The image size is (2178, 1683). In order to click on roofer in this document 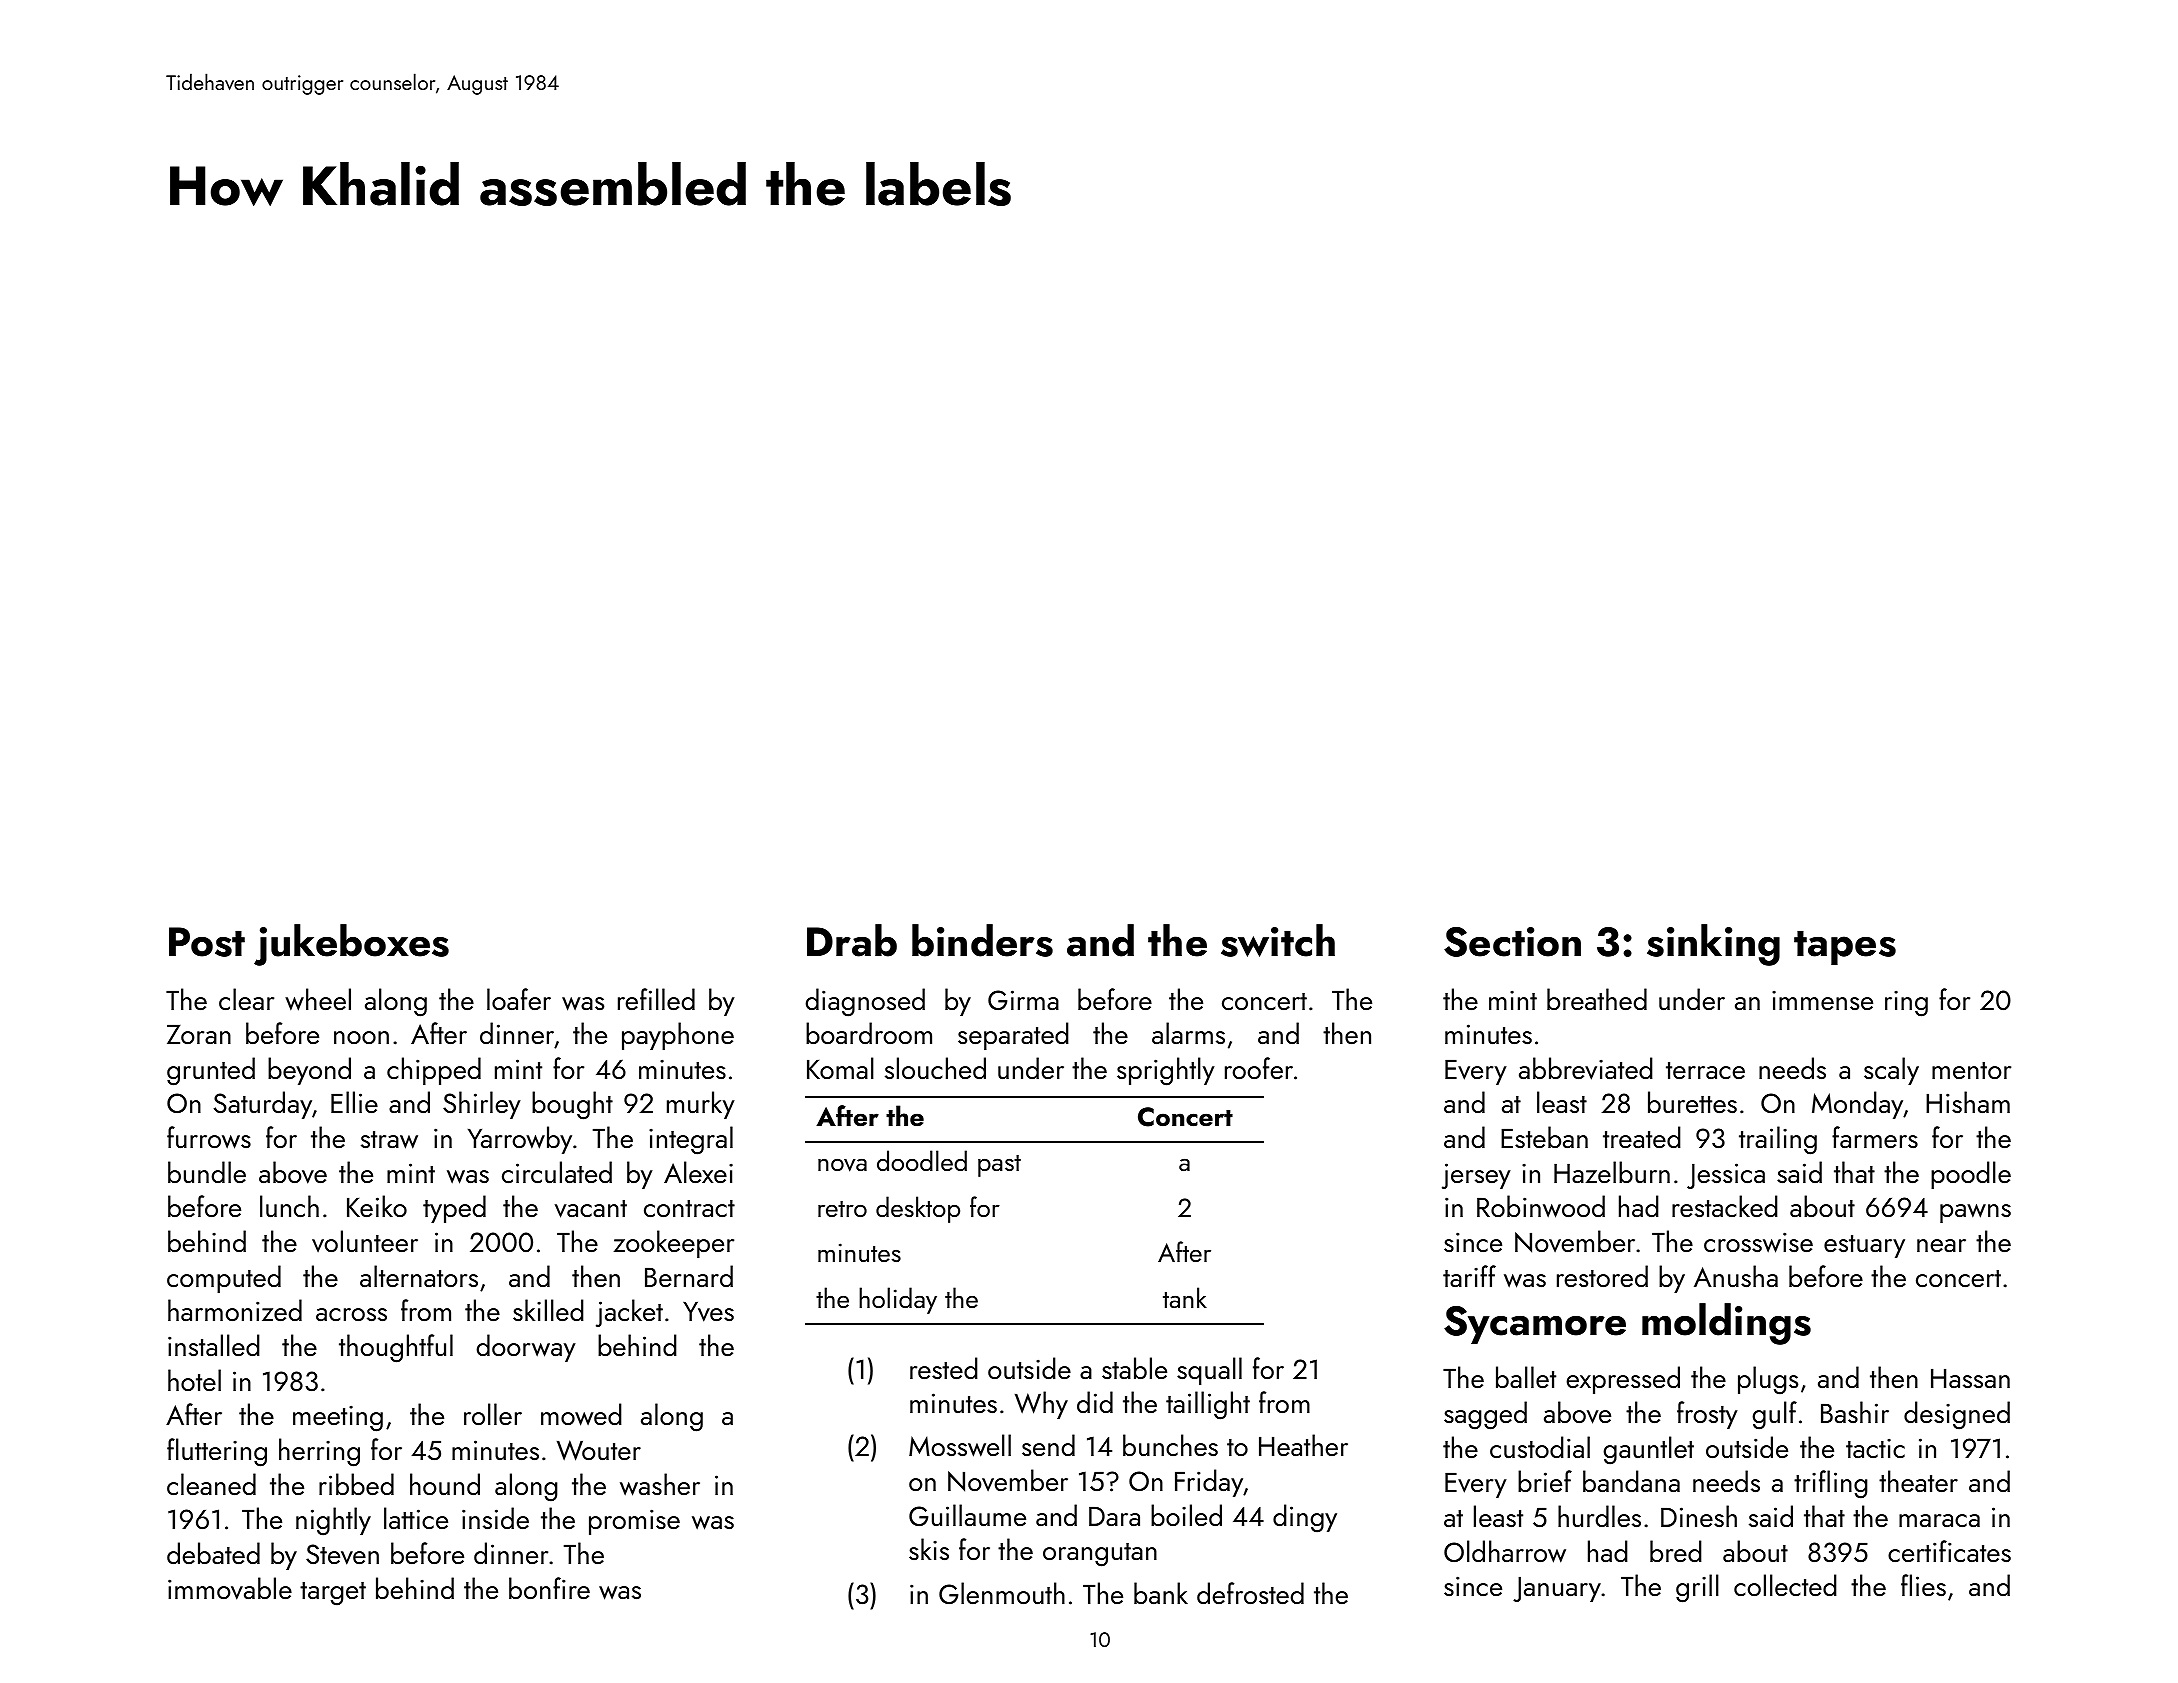, I will do `click(1259, 1068)`.
